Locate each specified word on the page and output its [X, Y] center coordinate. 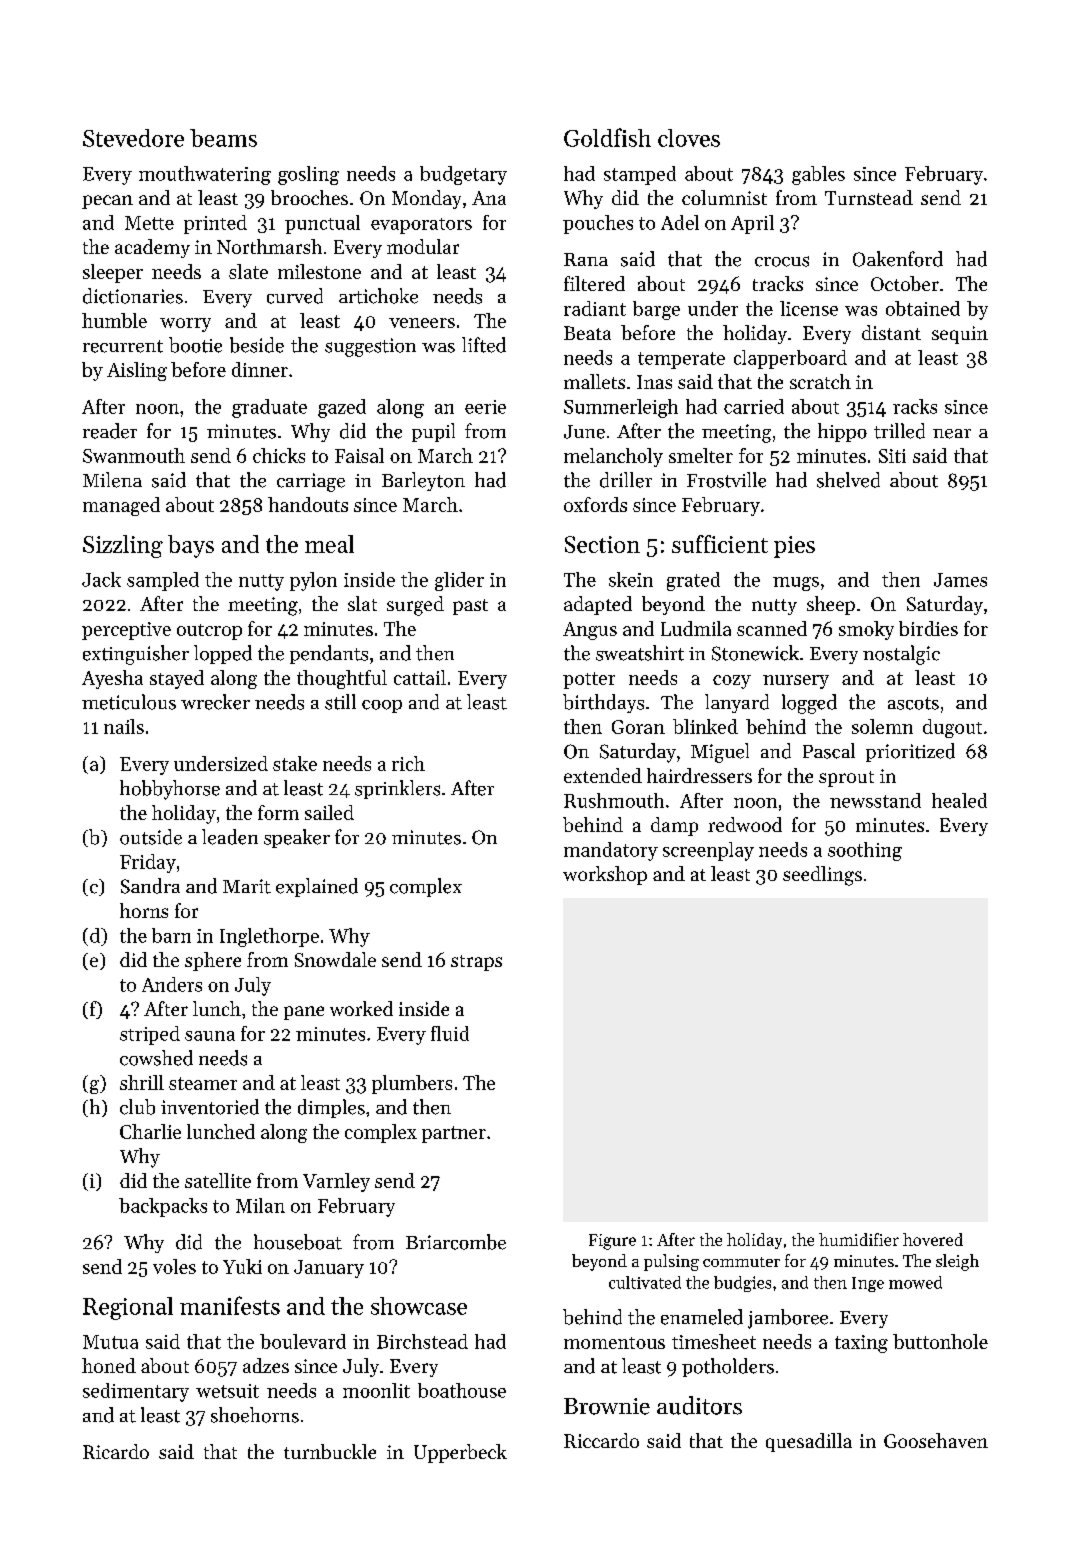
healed [959, 800]
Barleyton [423, 481]
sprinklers [397, 789]
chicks [279, 455]
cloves [689, 138]
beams [223, 138]
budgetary [463, 175]
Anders [172, 984]
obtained [923, 308]
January [329, 1269]
